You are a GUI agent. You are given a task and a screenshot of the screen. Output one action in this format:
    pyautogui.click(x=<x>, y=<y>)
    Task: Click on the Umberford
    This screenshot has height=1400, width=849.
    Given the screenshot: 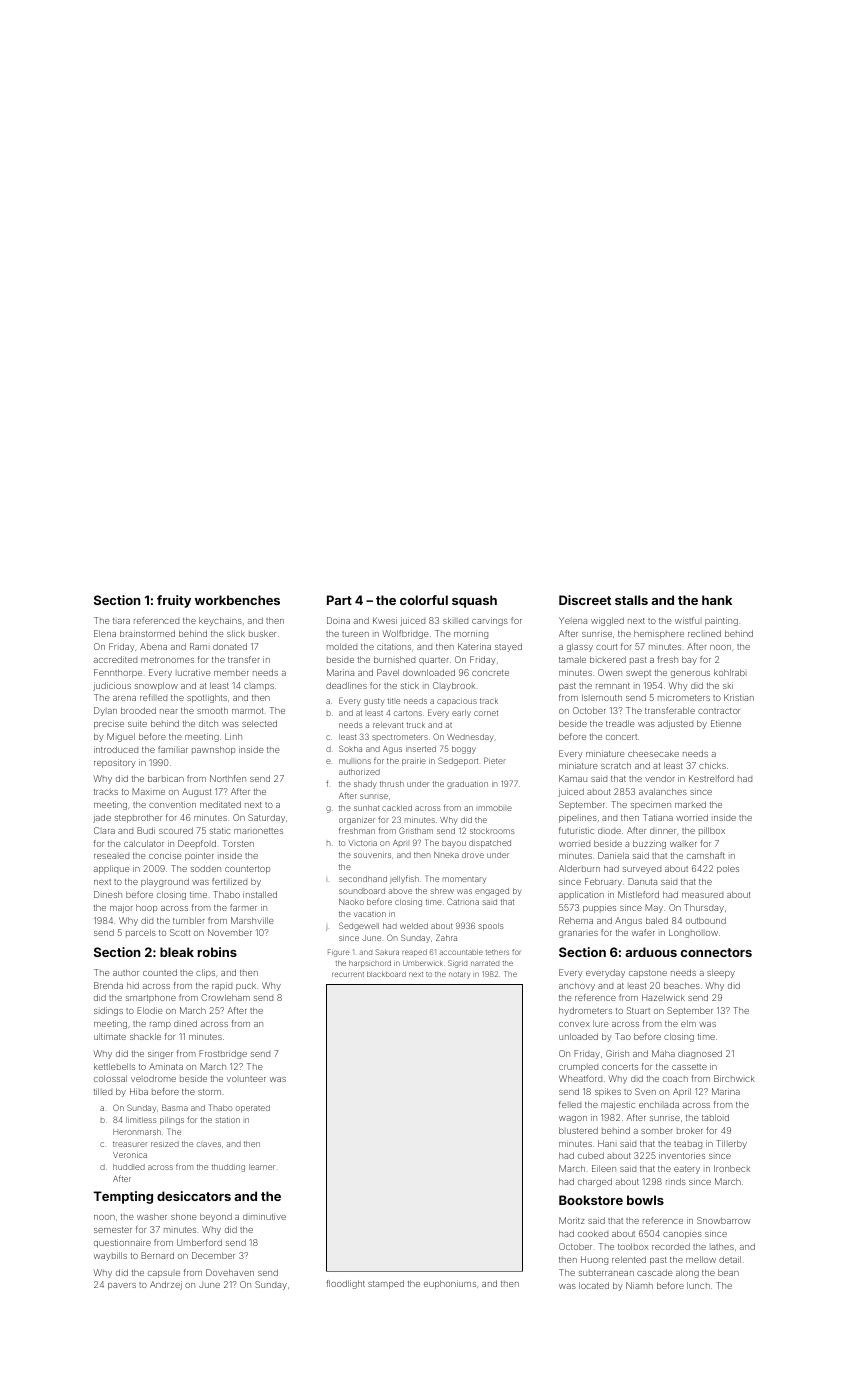 What is the action you would take?
    pyautogui.click(x=199, y=1242)
